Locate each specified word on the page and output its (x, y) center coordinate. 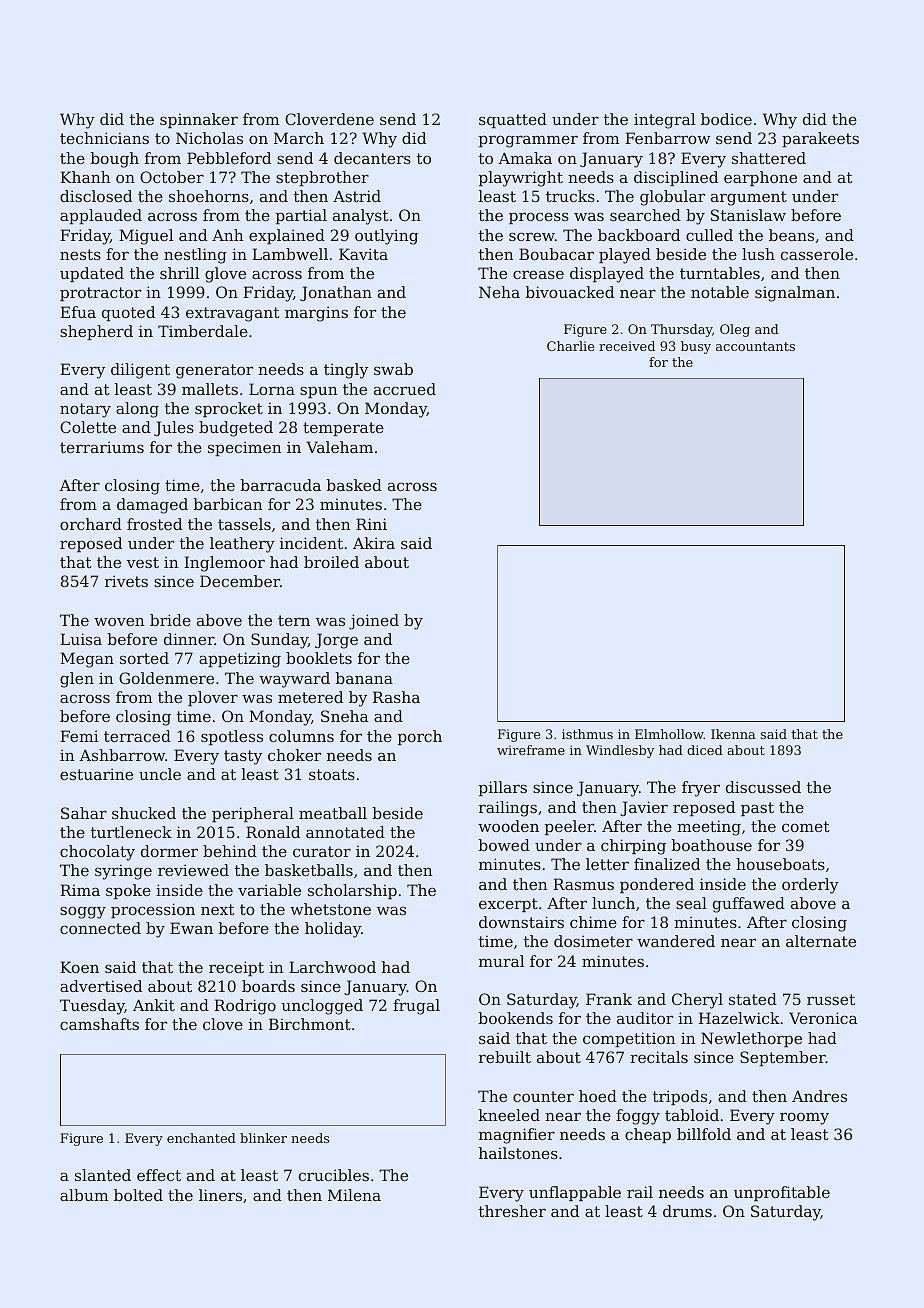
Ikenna (733, 734)
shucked (144, 813)
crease (538, 274)
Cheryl (697, 1001)
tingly (346, 371)
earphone (760, 178)
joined (374, 622)
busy (696, 347)
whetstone (330, 909)
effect (159, 1175)
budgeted (236, 429)
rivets (126, 581)
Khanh (85, 177)
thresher (512, 1211)
